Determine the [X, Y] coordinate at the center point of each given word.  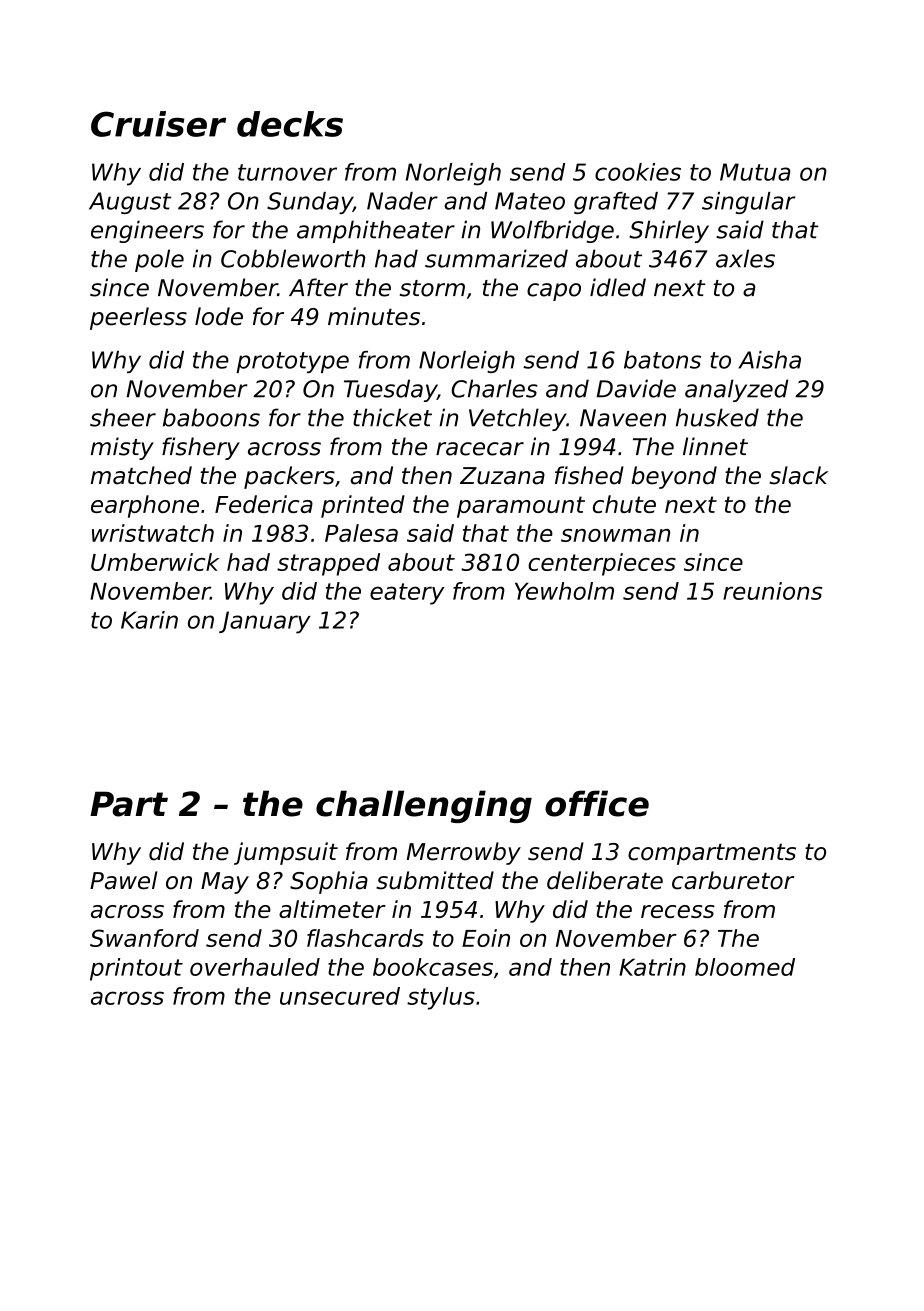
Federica [264, 504]
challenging [424, 806]
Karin [149, 620]
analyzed [736, 390]
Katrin [652, 967]
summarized [496, 258]
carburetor [733, 880]
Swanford [144, 938]
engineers [147, 231]
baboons [211, 417]
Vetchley [517, 419]
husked [717, 417]
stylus [441, 998]
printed [363, 506]
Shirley [669, 231]
